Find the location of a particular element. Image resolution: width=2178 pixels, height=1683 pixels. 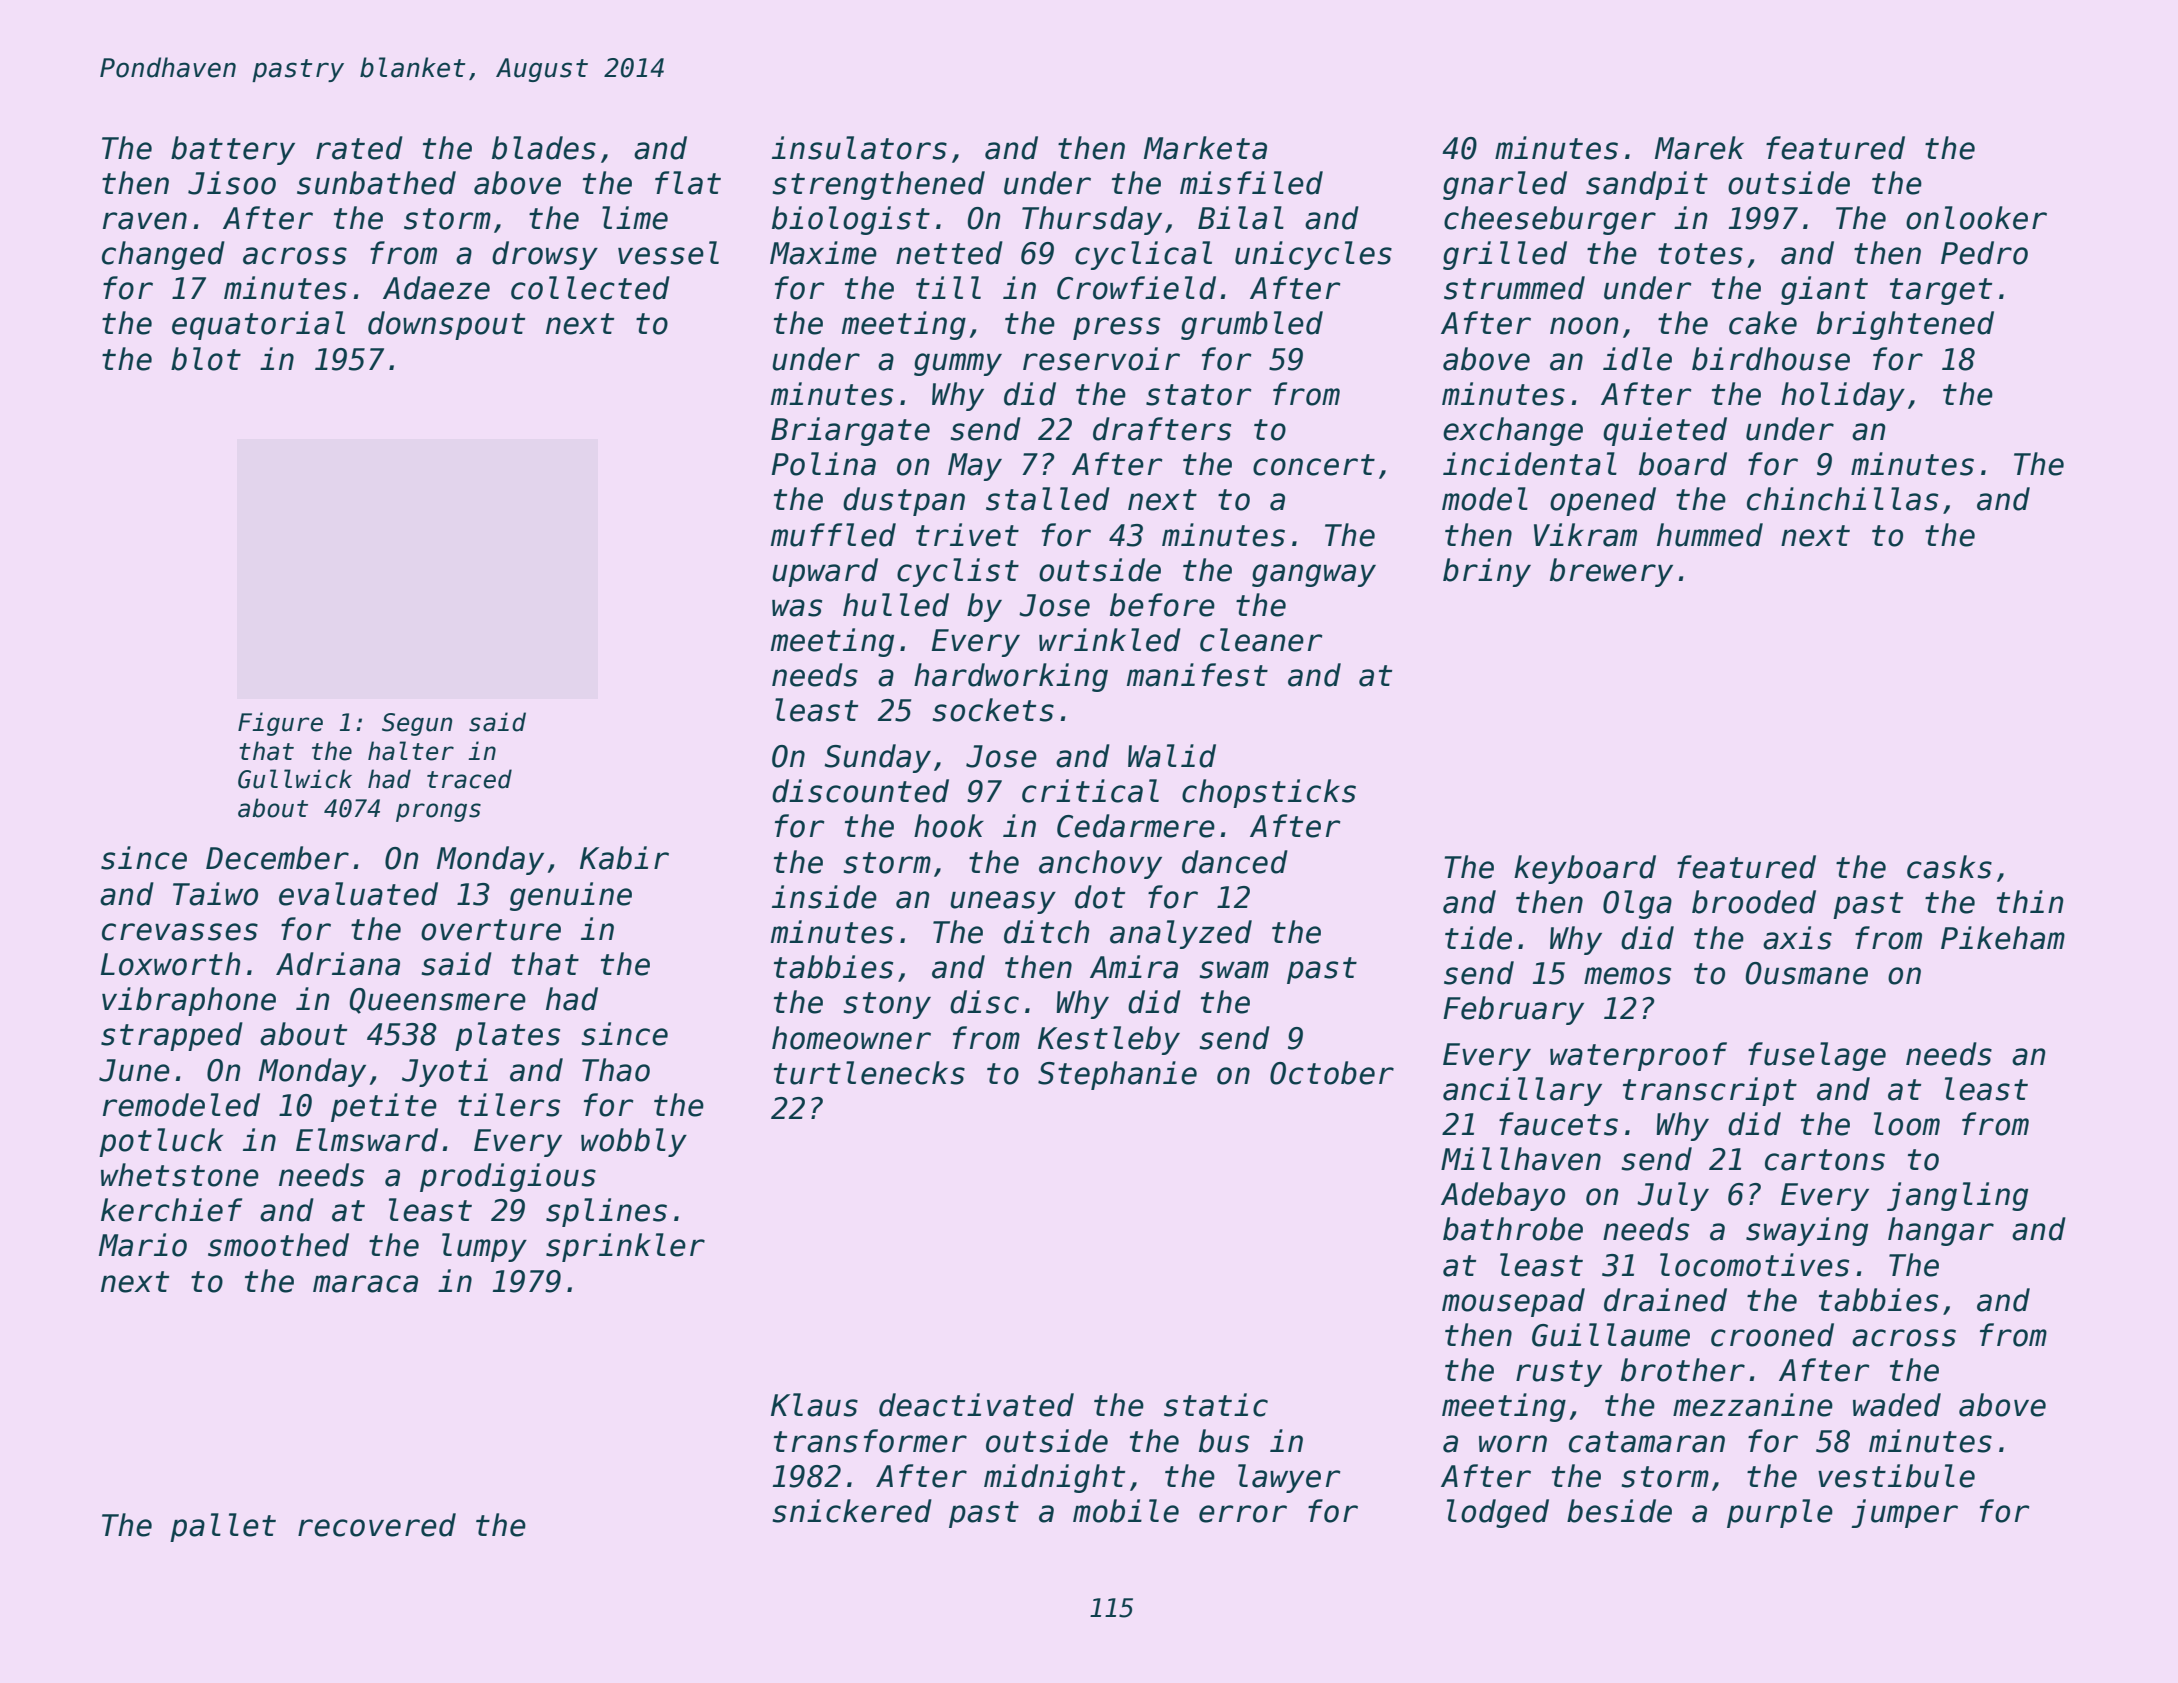

Marketa is located at coordinates (1205, 148).
